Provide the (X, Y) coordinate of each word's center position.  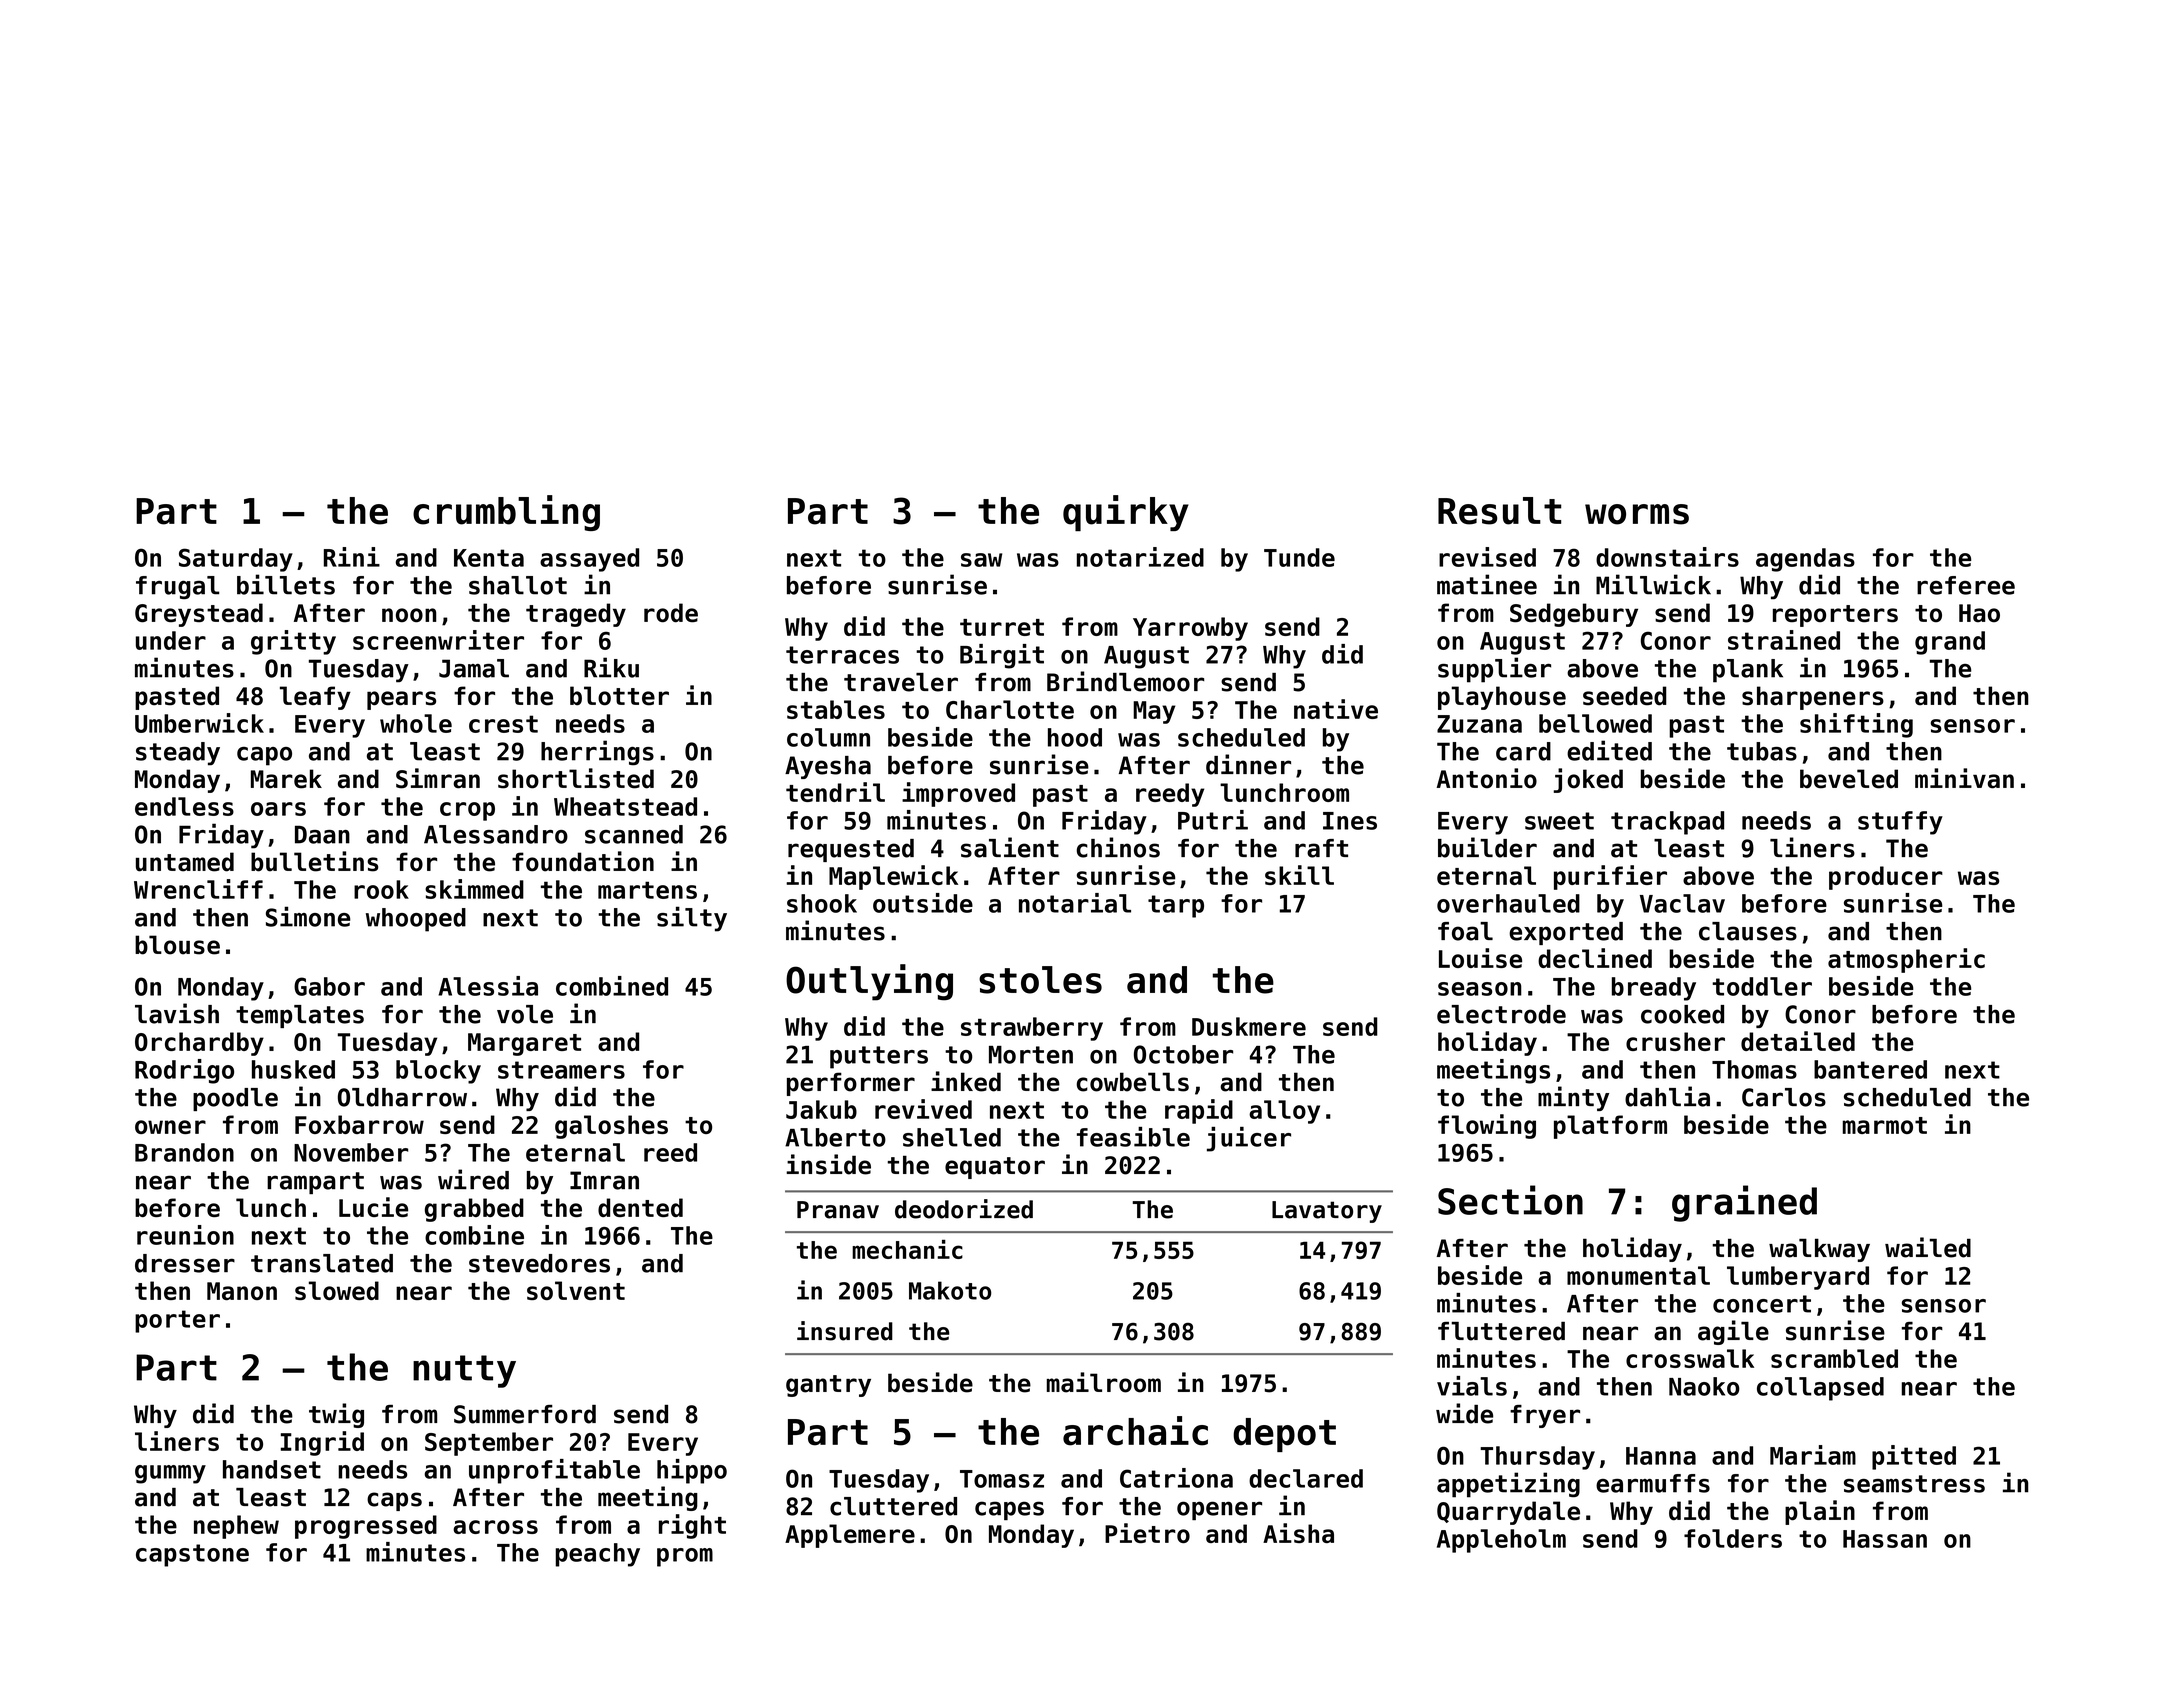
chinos (1118, 847)
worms (1637, 514)
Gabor (329, 986)
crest (503, 724)
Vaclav (1682, 903)
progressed (366, 1527)
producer (1886, 878)
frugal (177, 587)
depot (1284, 1435)
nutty (464, 1371)
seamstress (1914, 1484)
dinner (1248, 764)
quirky (1126, 513)
